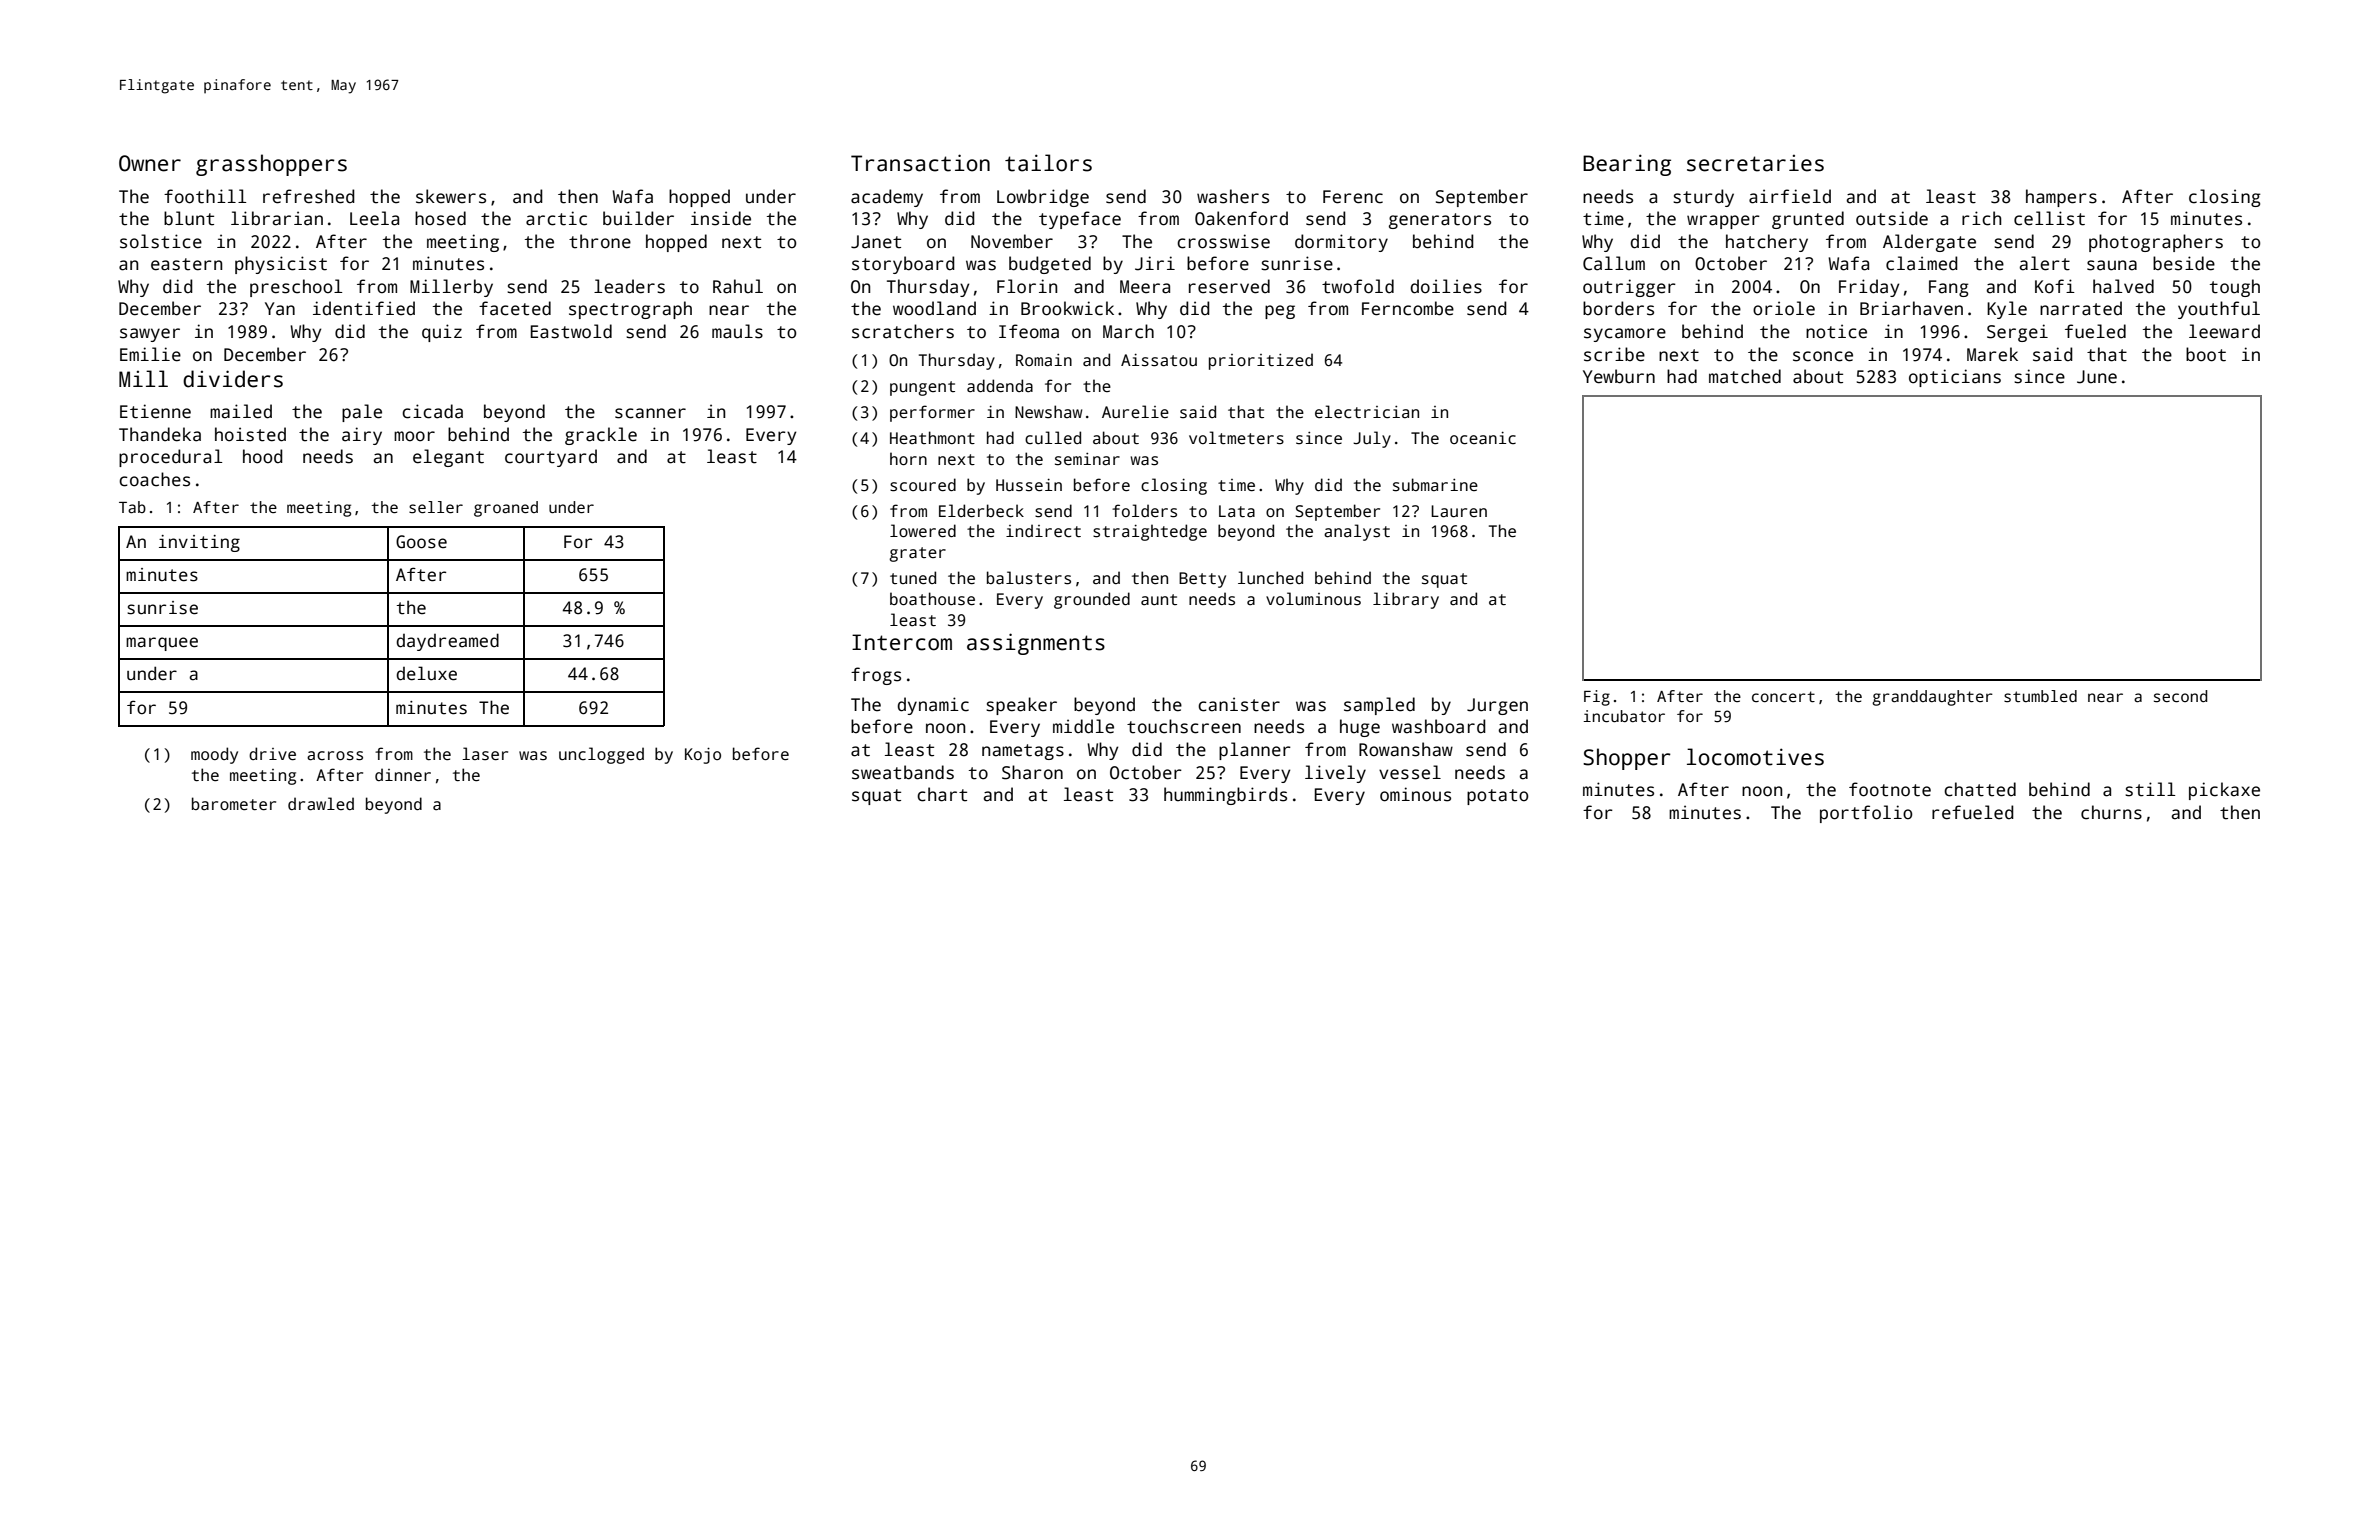 Image resolution: width=2380 pixels, height=1540 pixels. Describe the element at coordinates (1048, 163) in the page. I see `tailors` at that location.
